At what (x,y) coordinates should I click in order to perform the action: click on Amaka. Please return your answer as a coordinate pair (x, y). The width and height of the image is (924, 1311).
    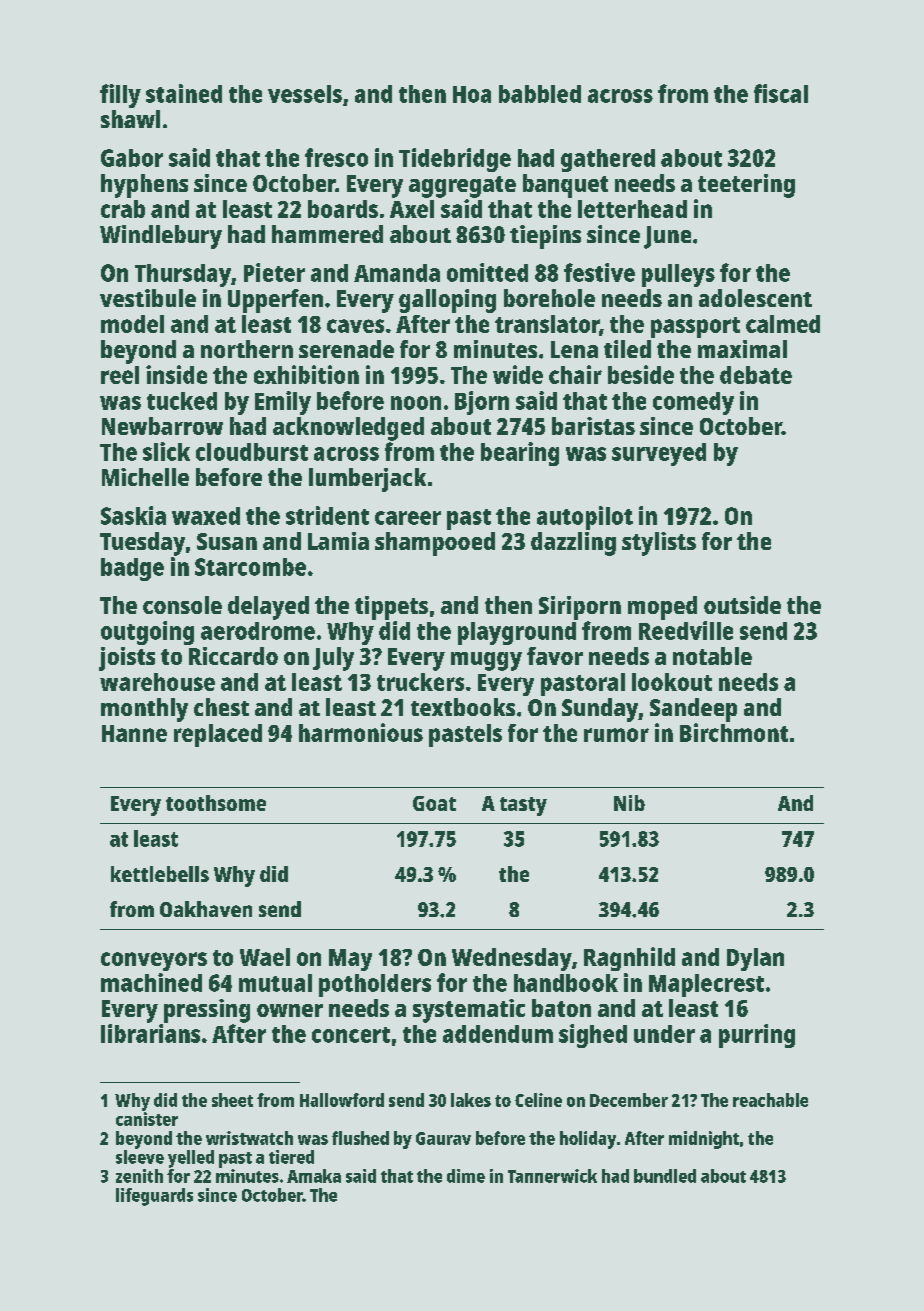
    Looking at the image, I should click on (314, 1176).
